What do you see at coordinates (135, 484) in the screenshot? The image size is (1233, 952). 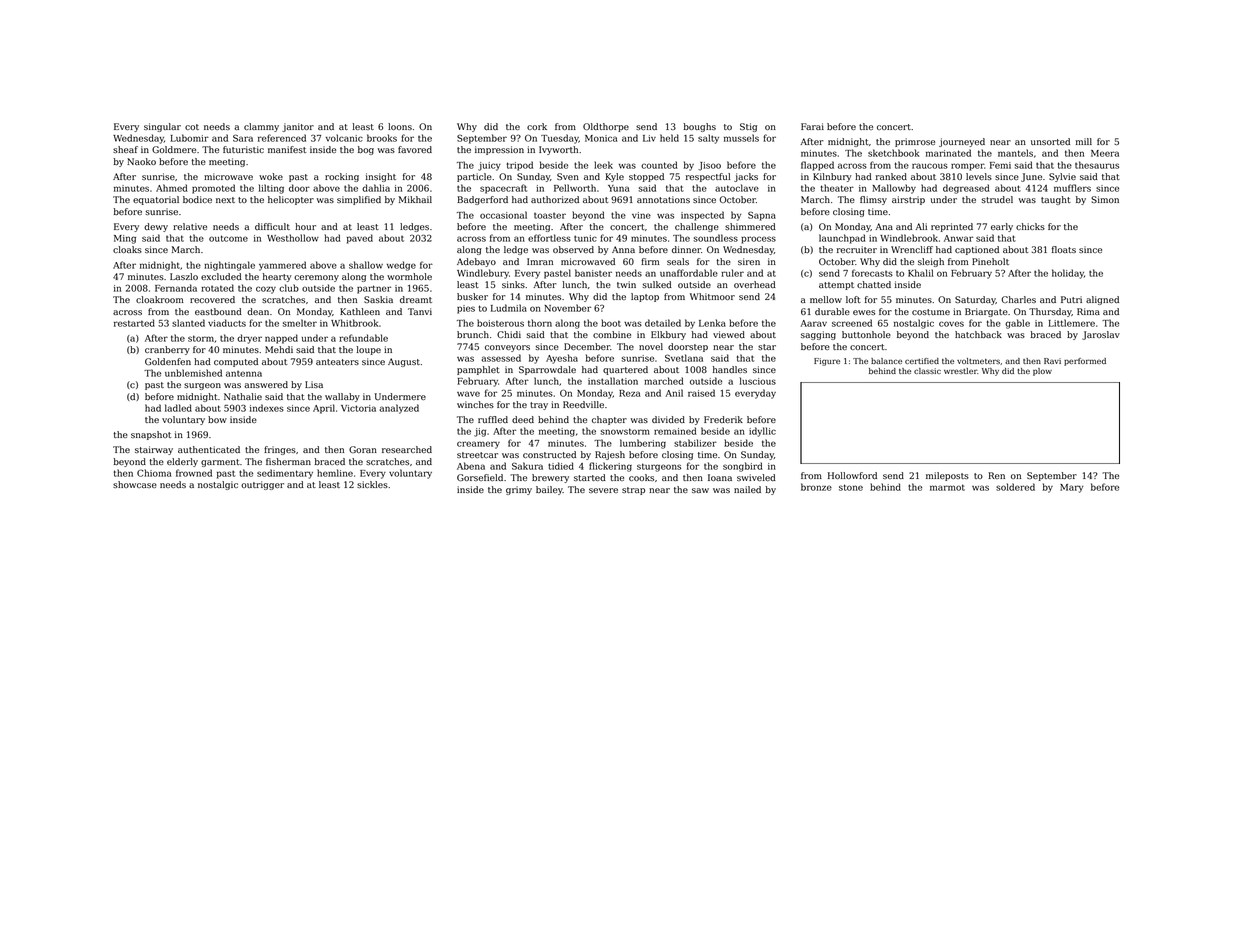 I see `showcase` at bounding box center [135, 484].
